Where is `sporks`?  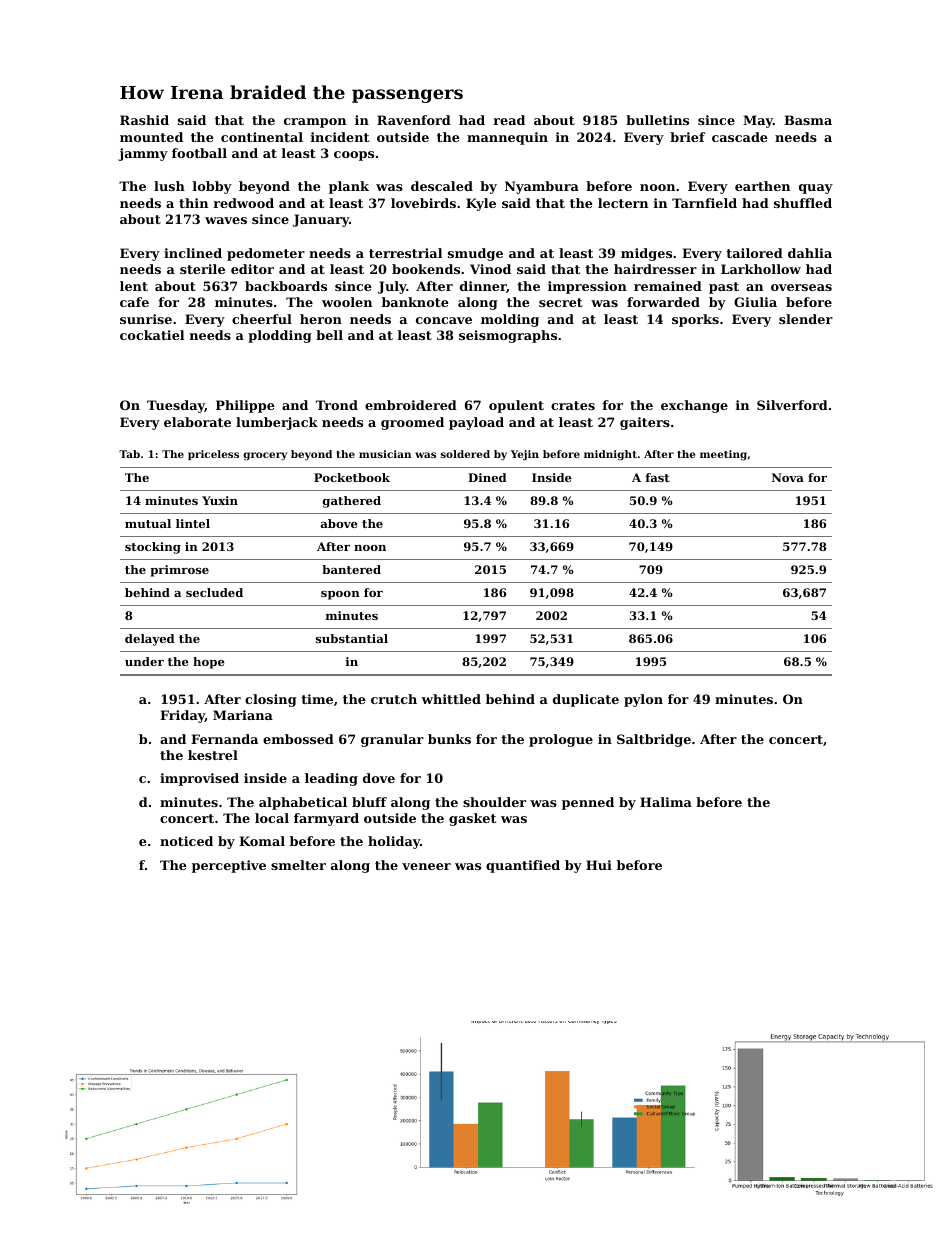
sporks is located at coordinates (695, 320).
